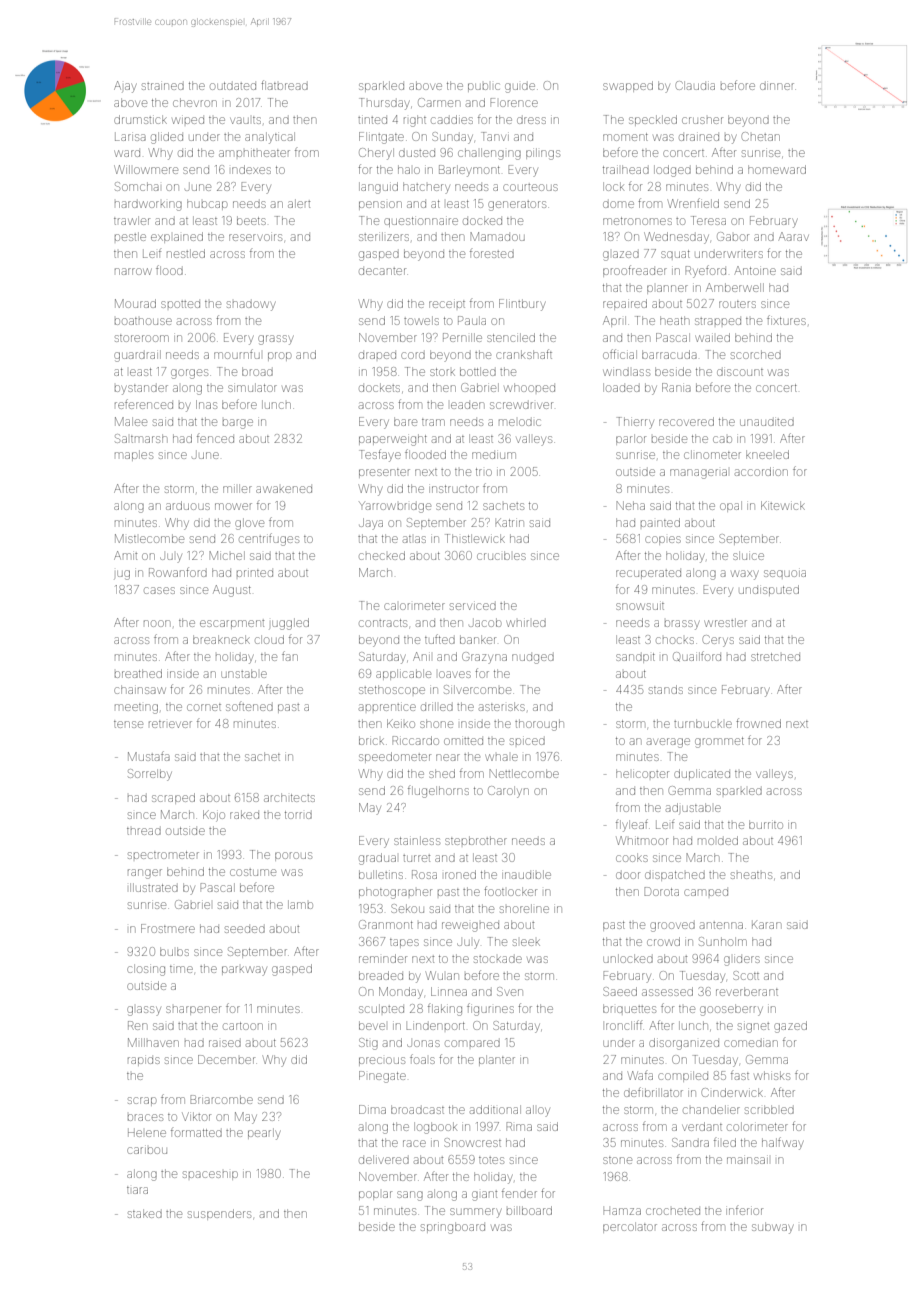  Describe the element at coordinates (453, 1228) in the screenshot. I see `springboard` at that location.
